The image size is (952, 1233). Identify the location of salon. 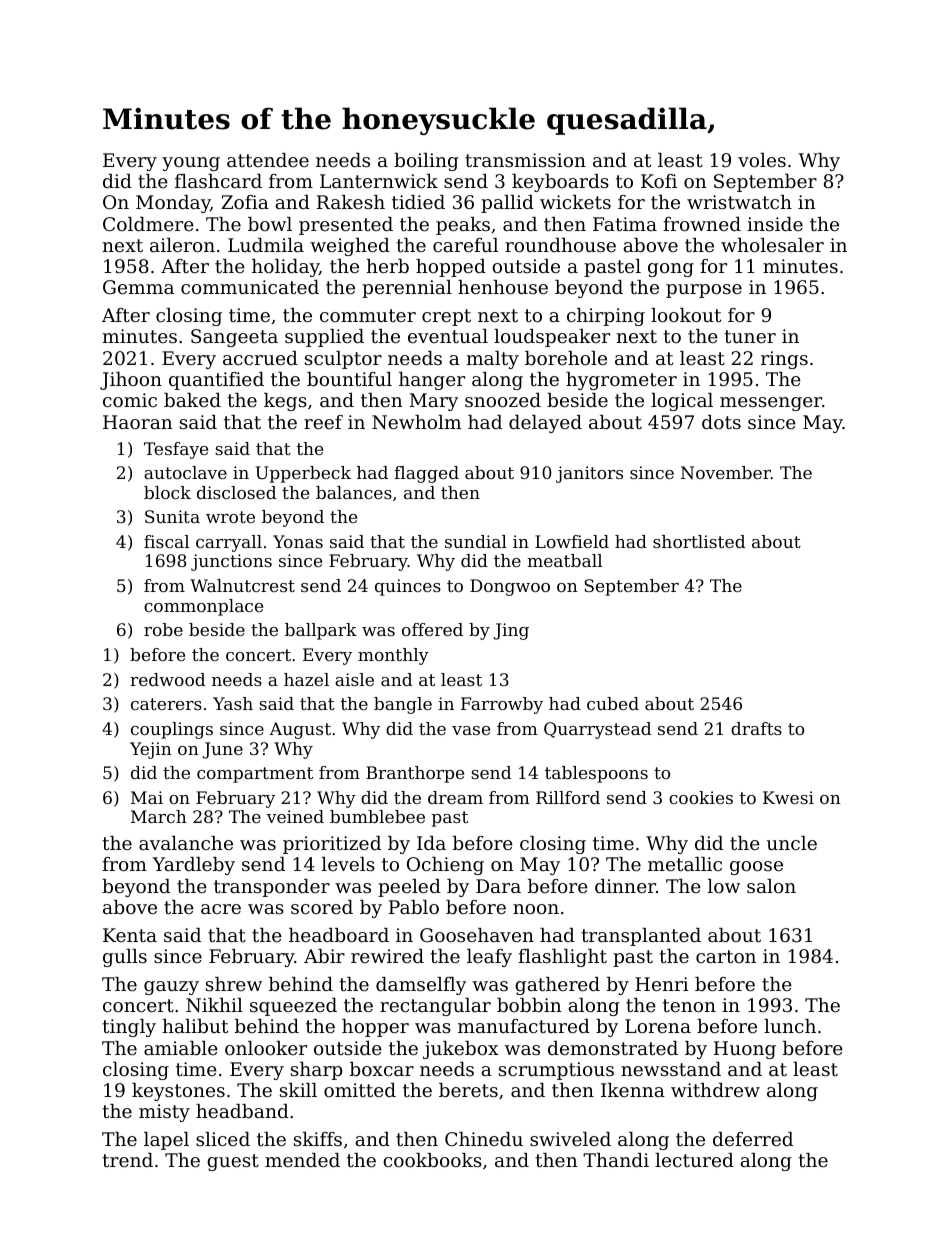
(771, 886).
